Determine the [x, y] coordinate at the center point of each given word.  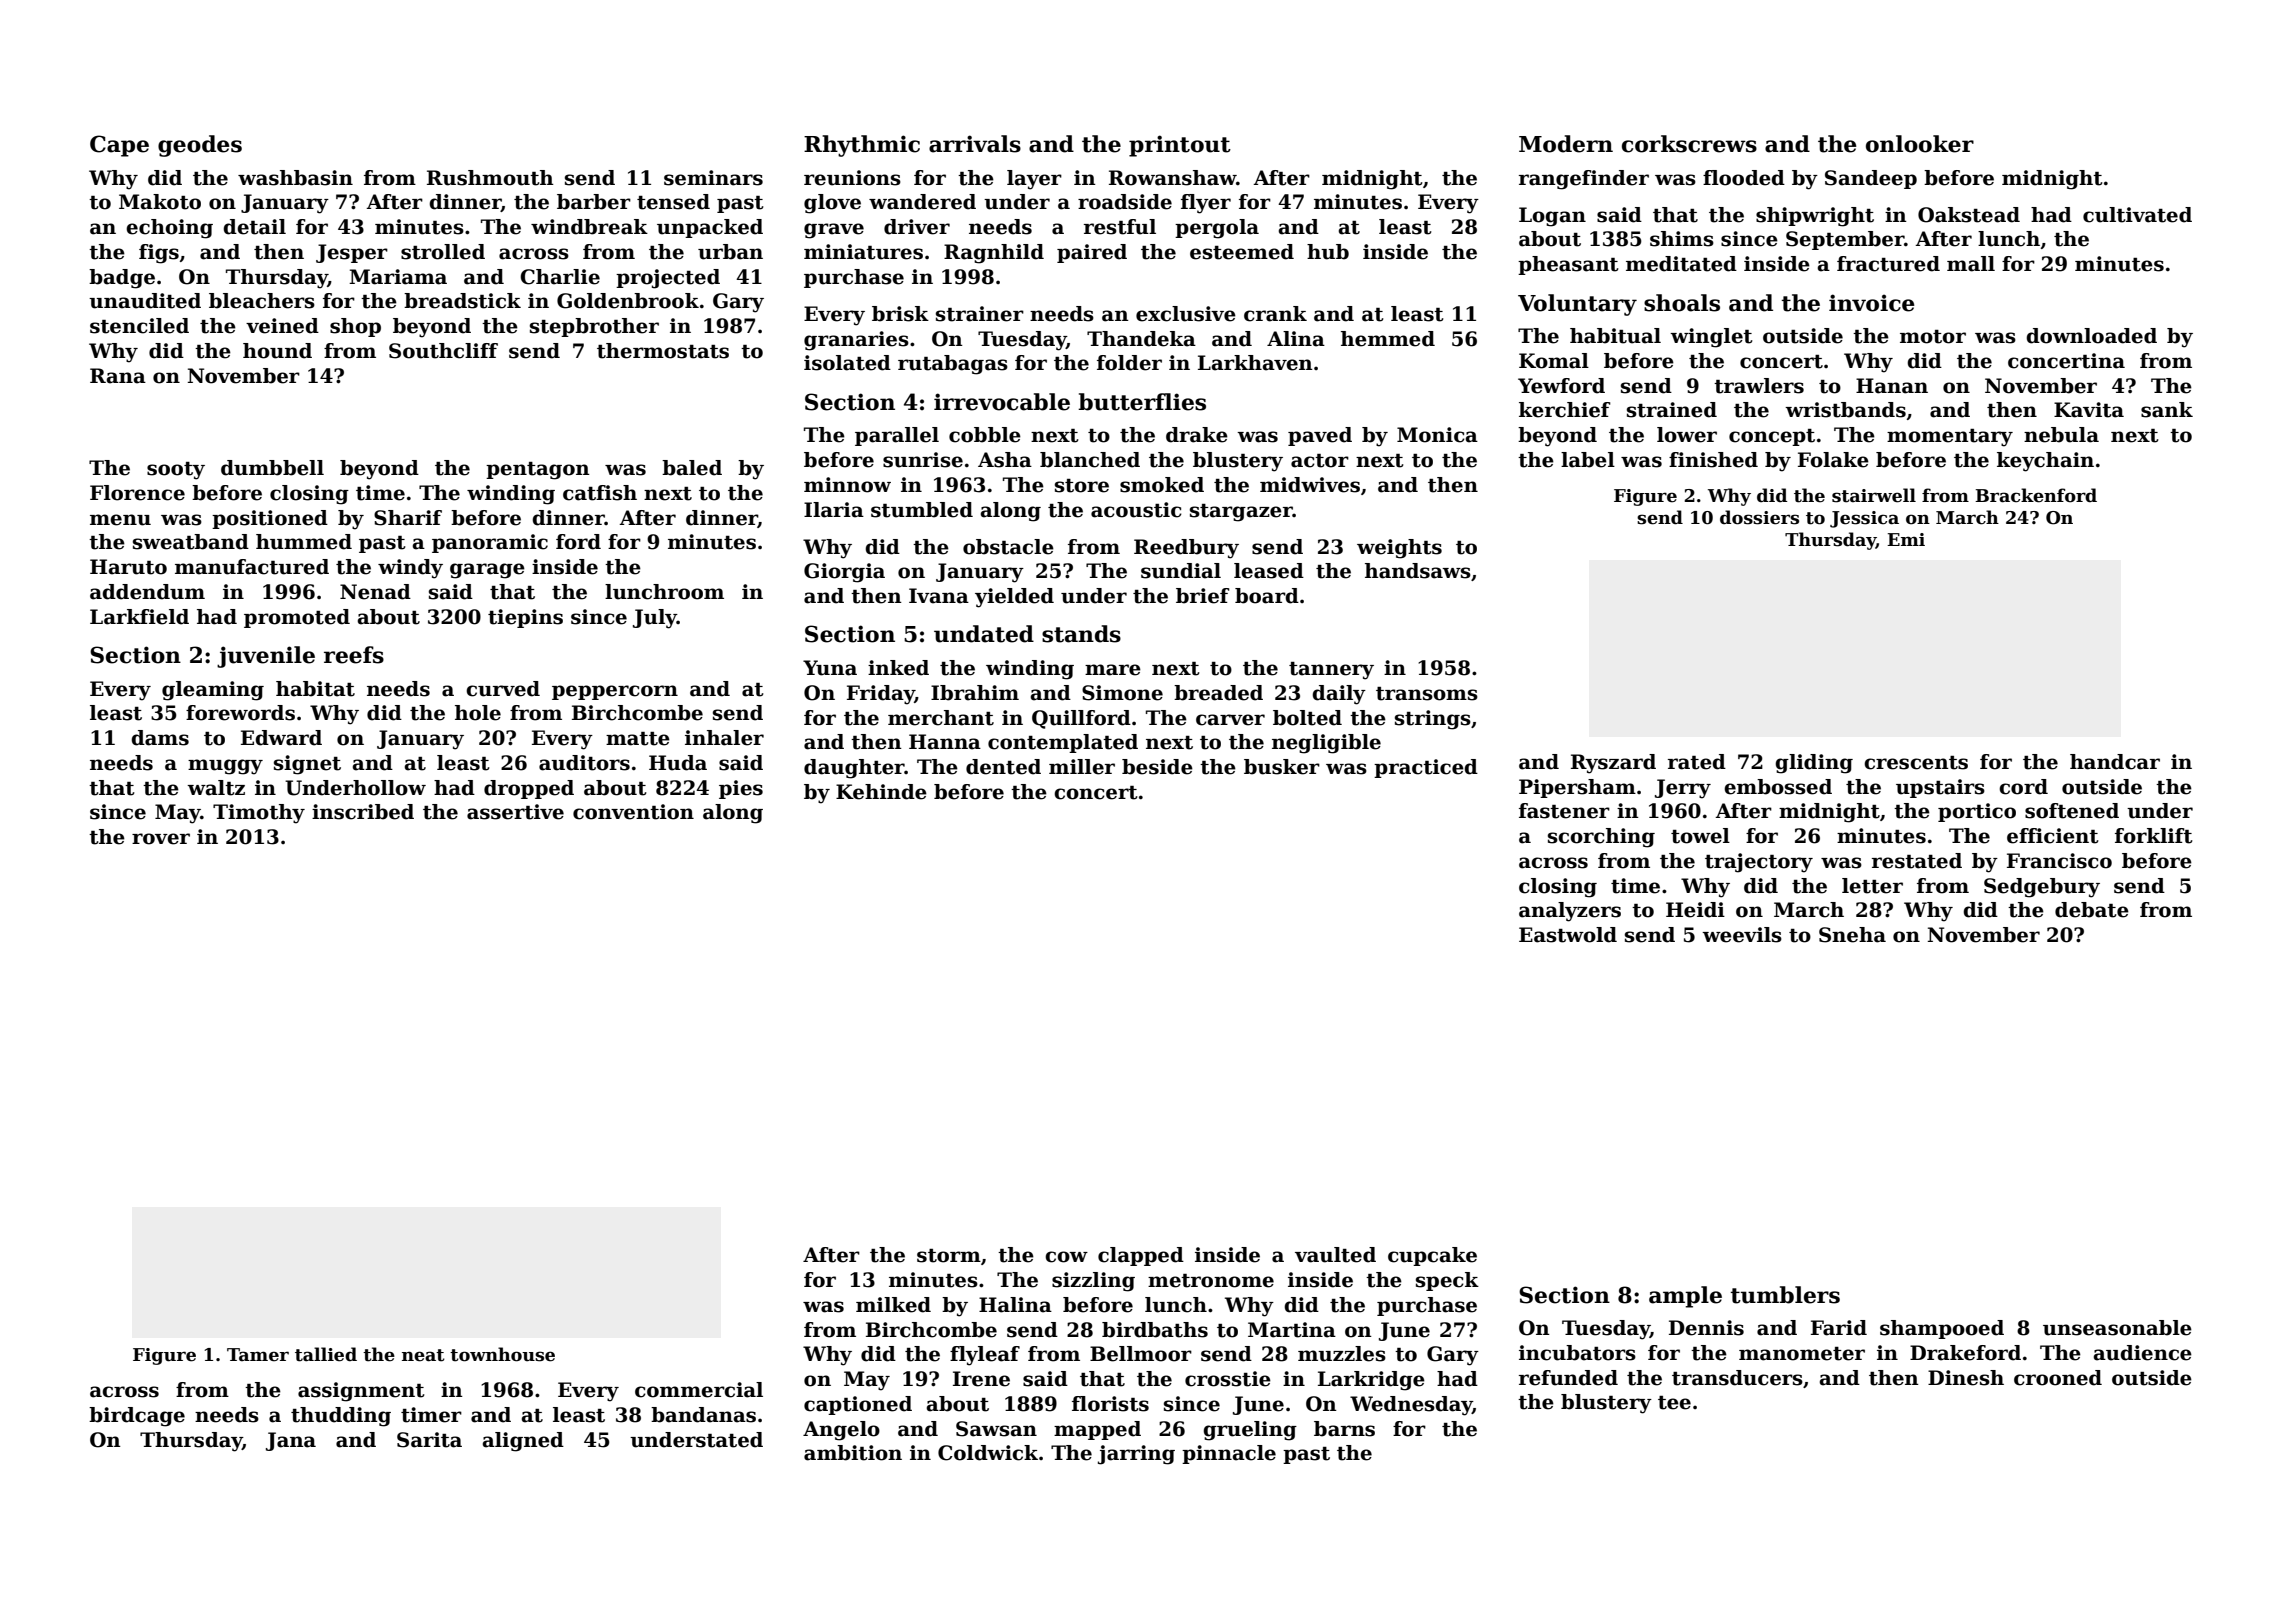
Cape [119, 146]
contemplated [1063, 743]
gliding [1814, 764]
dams [160, 738]
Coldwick [988, 1453]
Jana [291, 1441]
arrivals [975, 144]
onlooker [1920, 144]
